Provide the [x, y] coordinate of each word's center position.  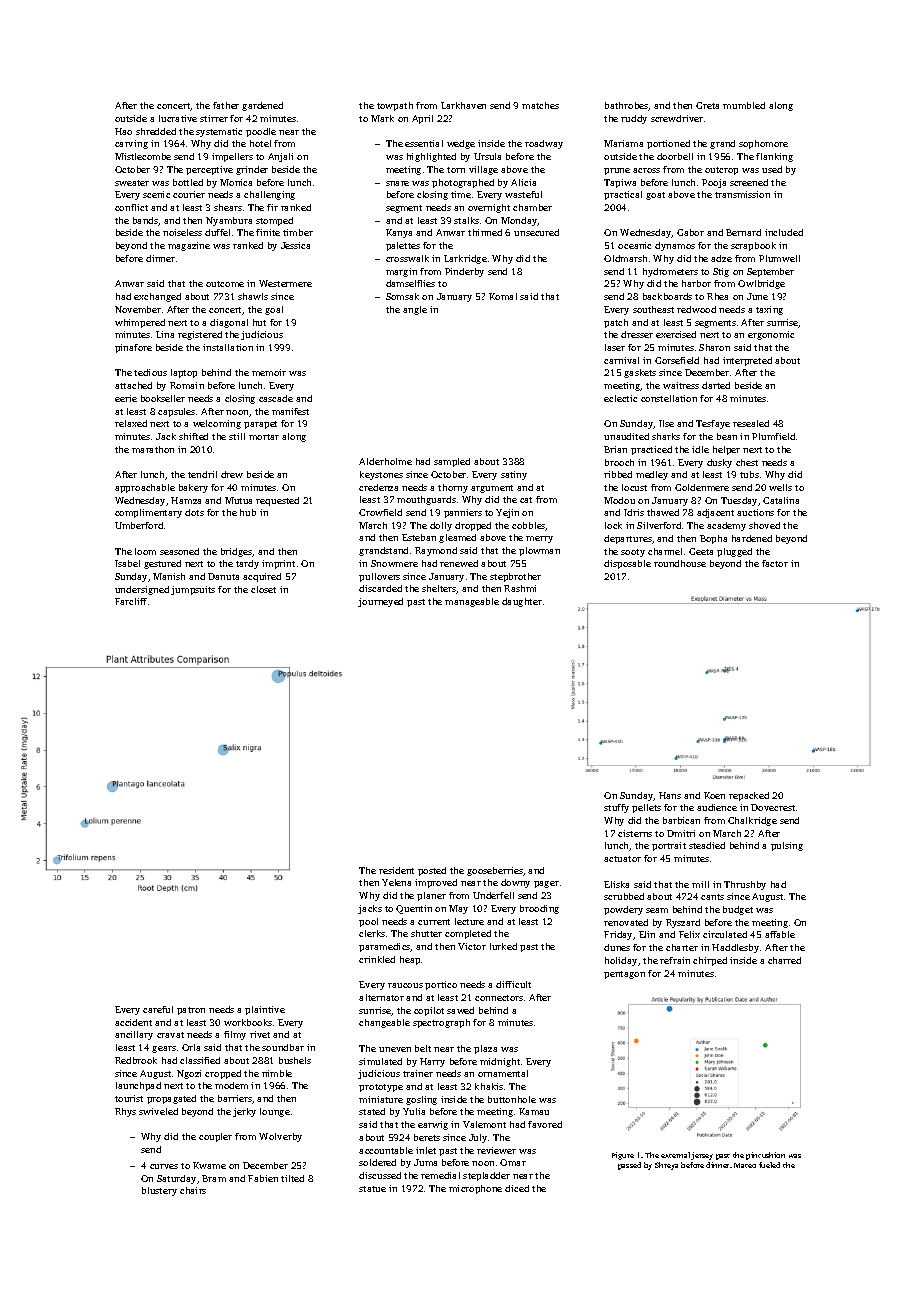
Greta [707, 105]
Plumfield [773, 436]
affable [780, 934]
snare [397, 183]
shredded [156, 131]
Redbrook [136, 1060]
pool [368, 922]
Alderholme [385, 461]
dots [194, 512]
